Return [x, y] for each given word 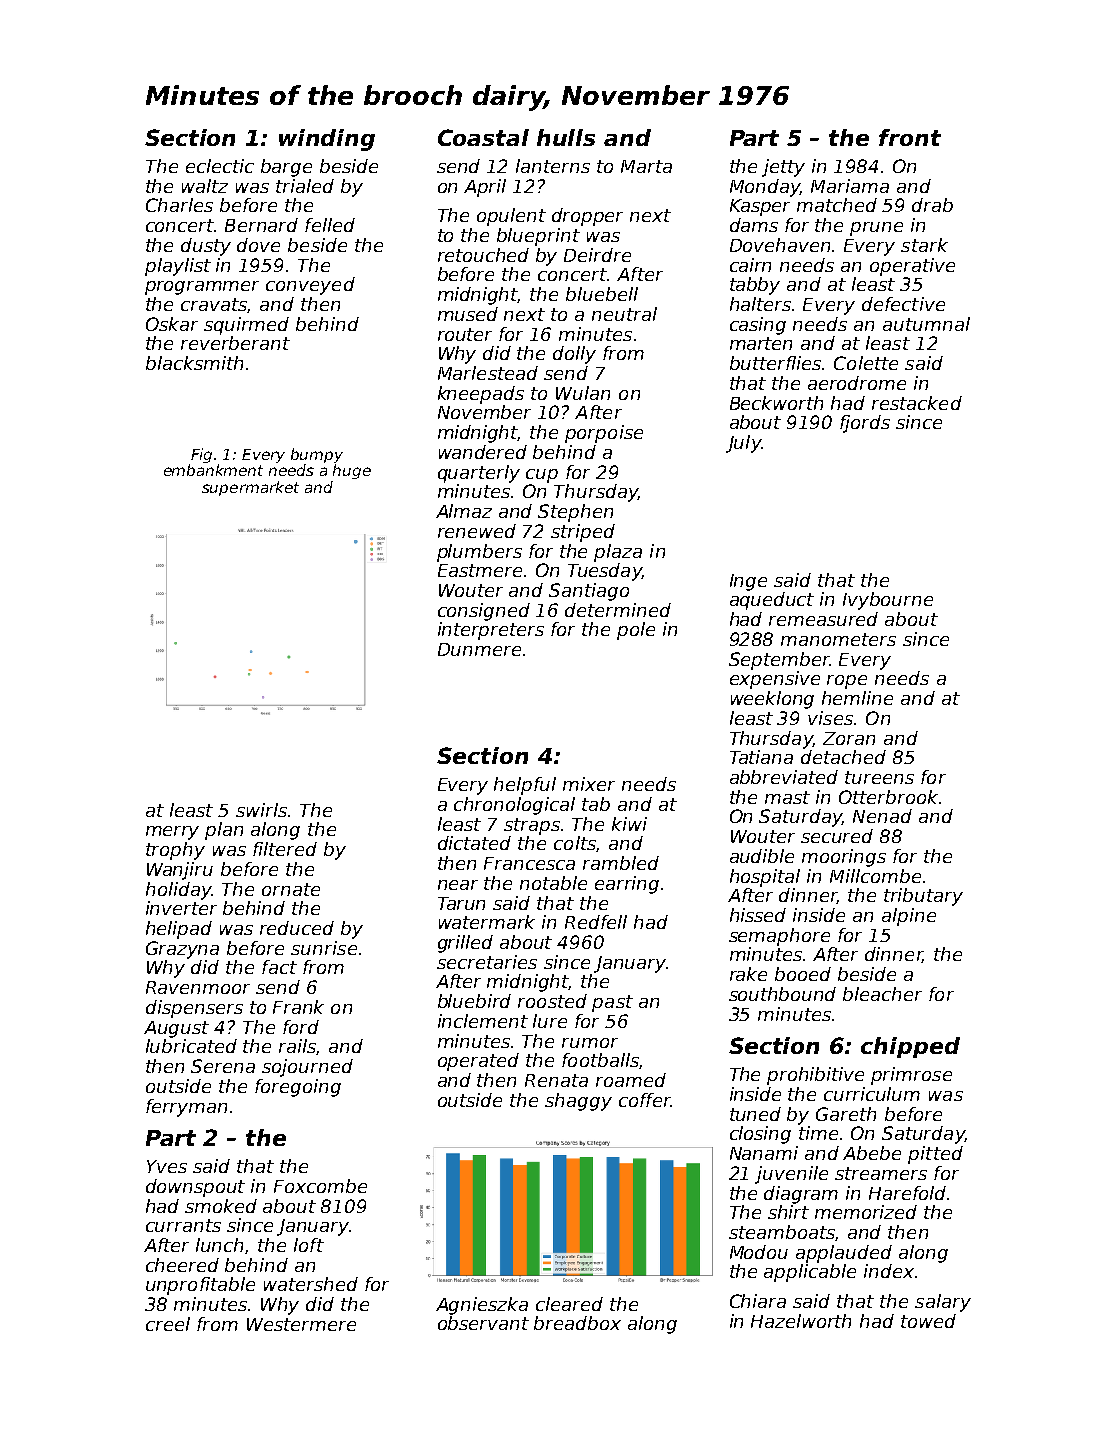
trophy [175, 851]
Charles [179, 205]
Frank [298, 1007]
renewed [477, 531]
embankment [213, 470]
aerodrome [857, 383]
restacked [917, 403]
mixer [589, 784]
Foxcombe [320, 1186]
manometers [838, 639]
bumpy [317, 455]
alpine [909, 917]
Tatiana [761, 757]
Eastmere [480, 570]
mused [468, 314]
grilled [465, 944]
